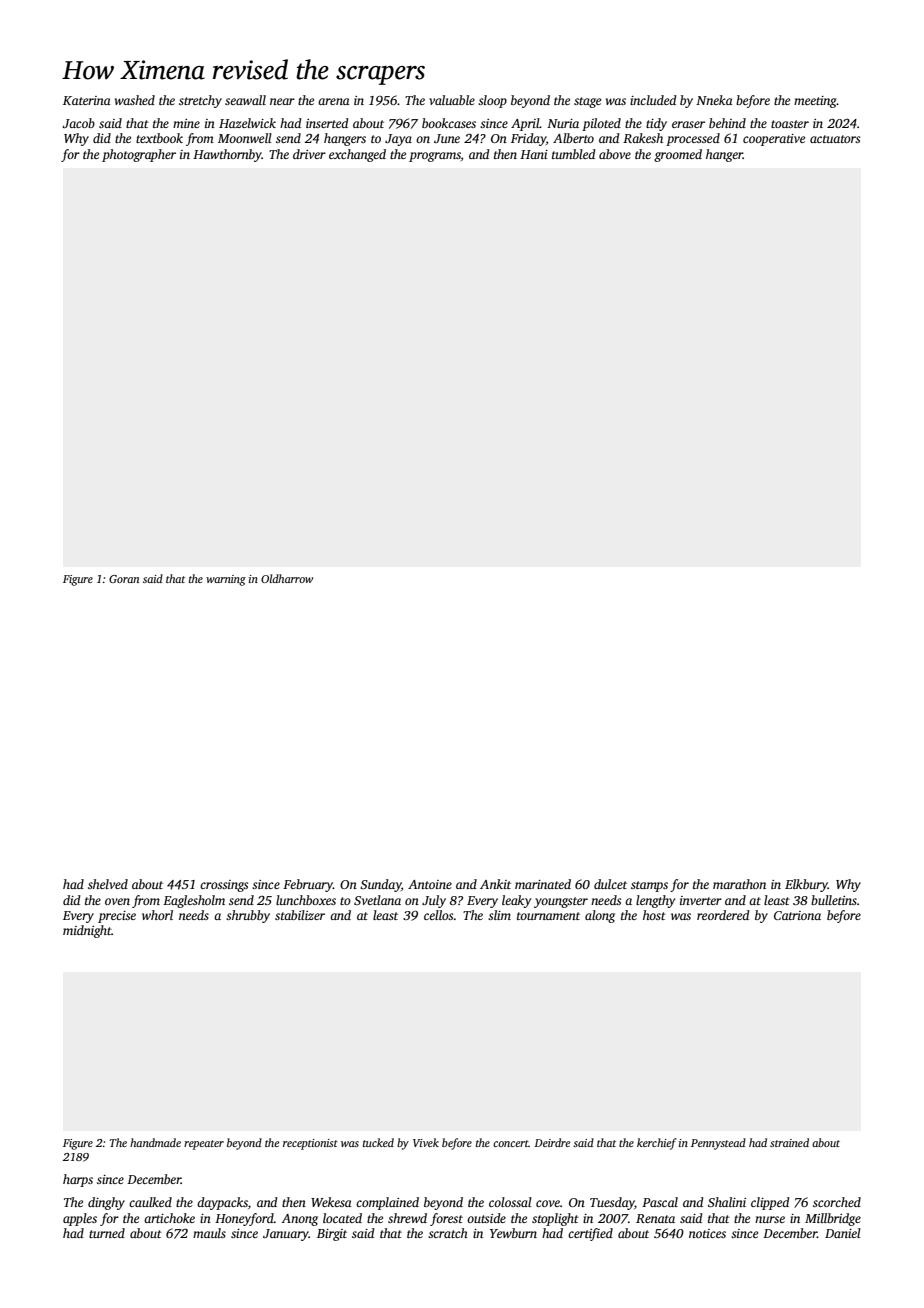 The image size is (924, 1308). Describe the element at coordinates (499, 915) in the image. I see `slim` at that location.
